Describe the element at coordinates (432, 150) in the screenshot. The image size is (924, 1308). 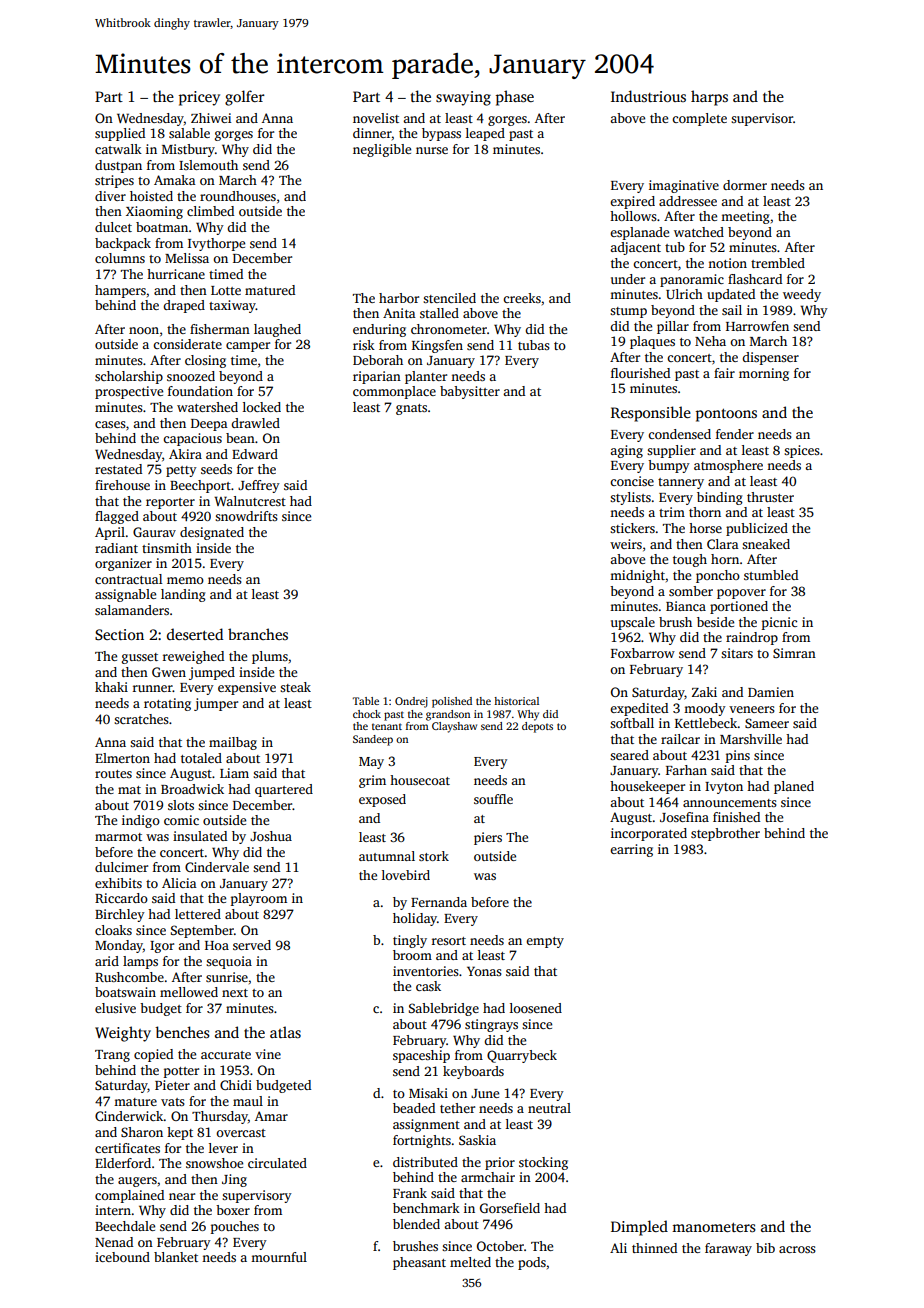
I see `nurse` at that location.
